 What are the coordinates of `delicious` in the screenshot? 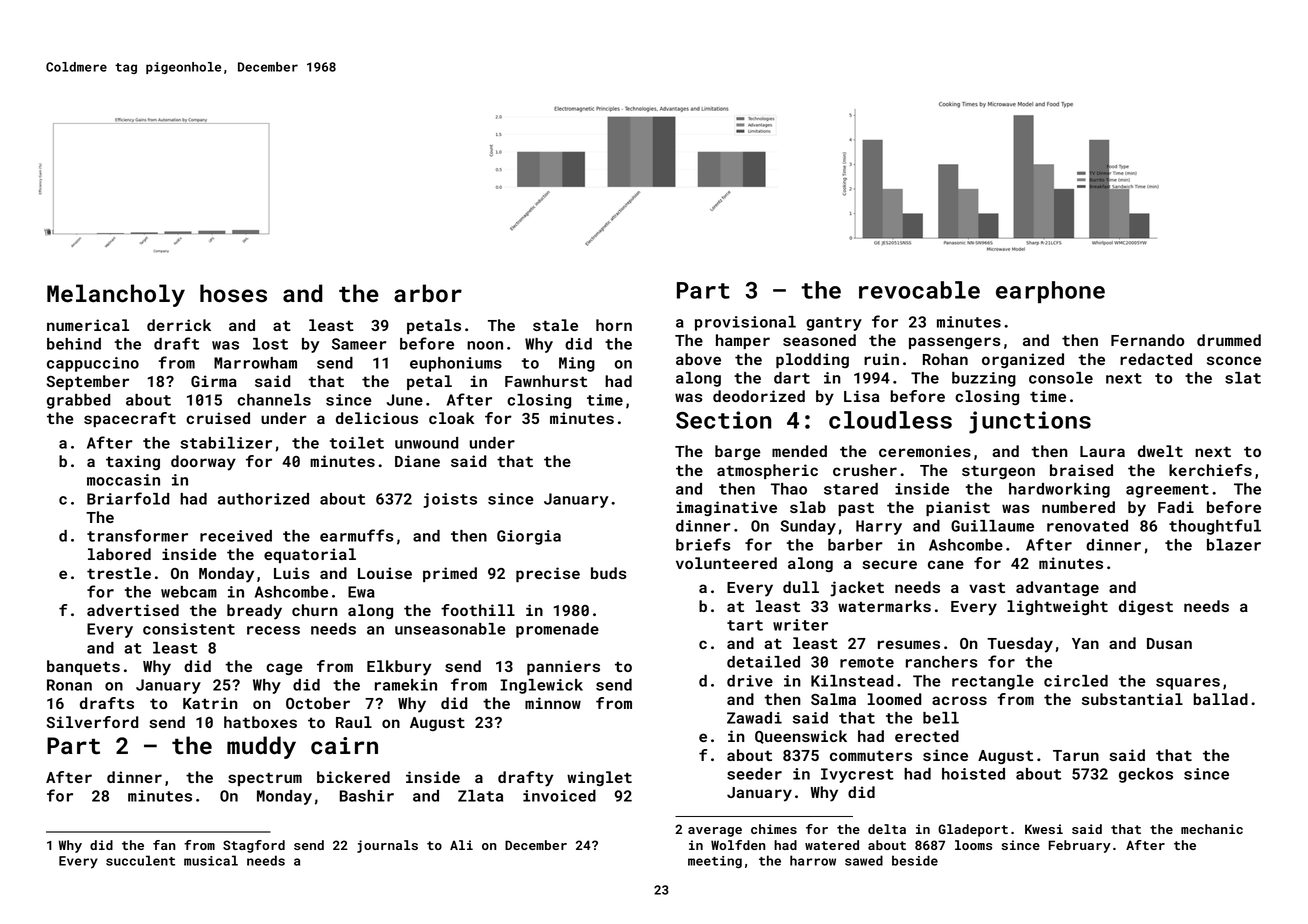 It's located at (377, 418).
